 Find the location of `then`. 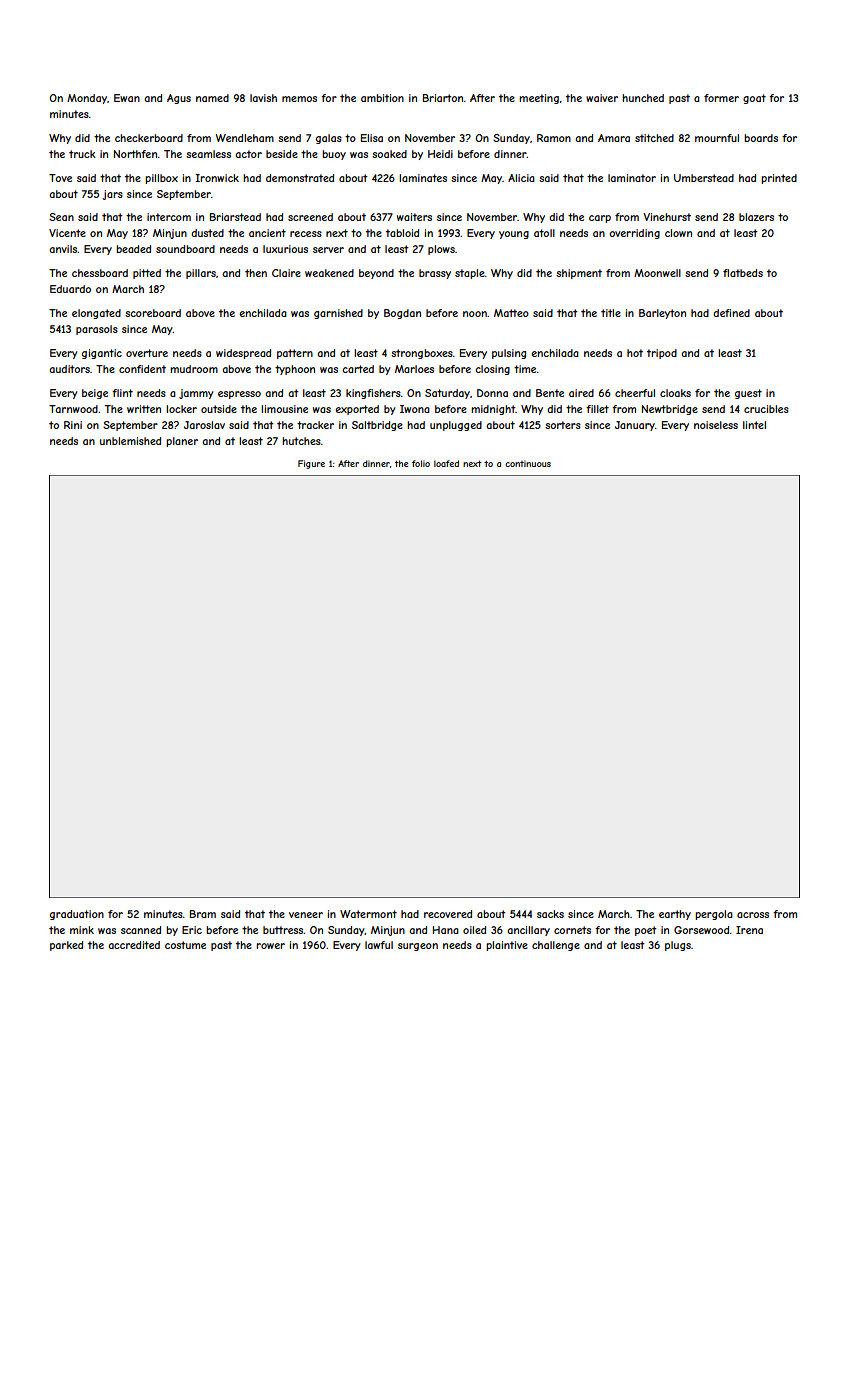

then is located at coordinates (256, 273).
